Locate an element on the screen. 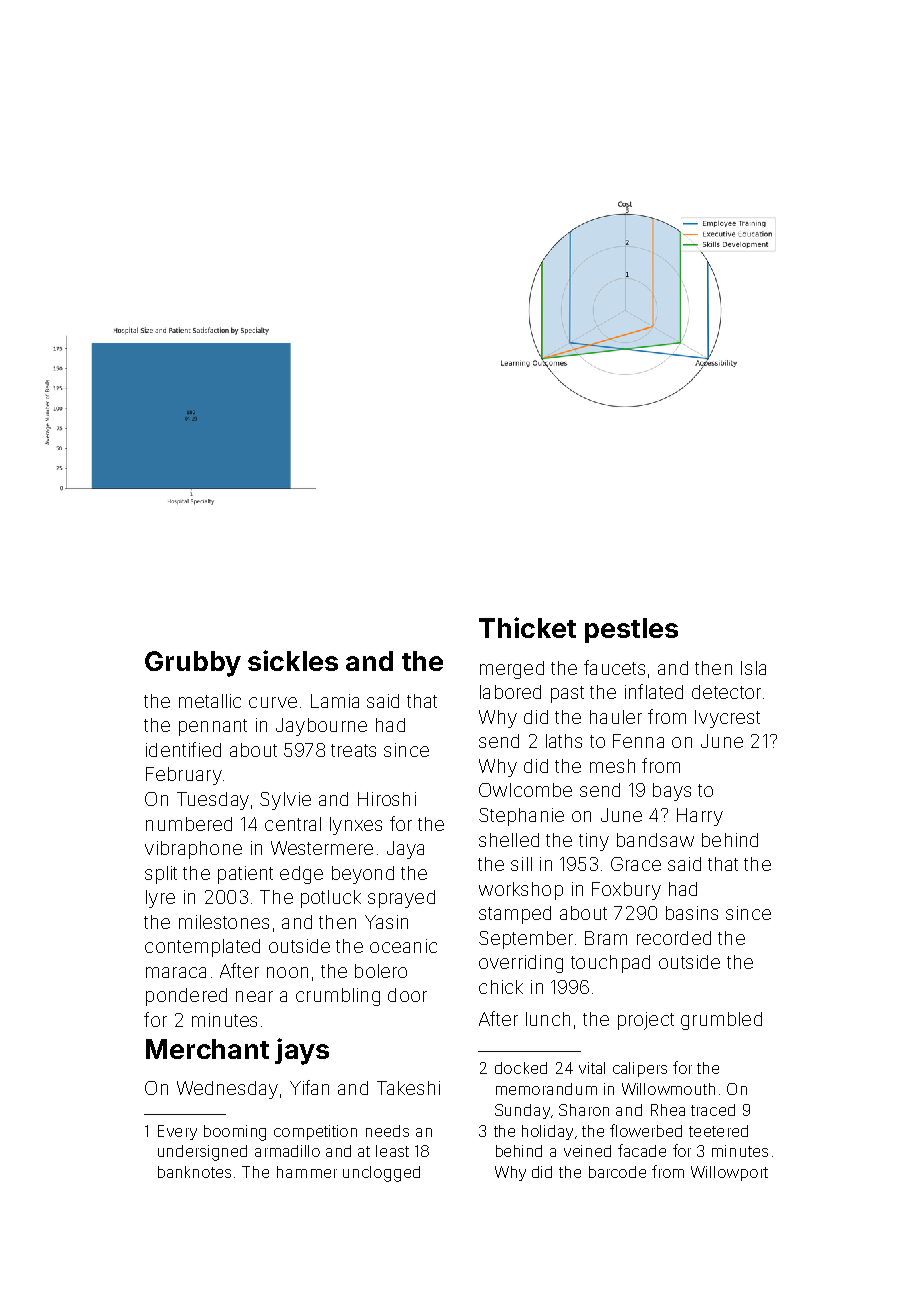 The width and height of the screenshot is (924, 1314). undersigned is located at coordinates (202, 1153).
